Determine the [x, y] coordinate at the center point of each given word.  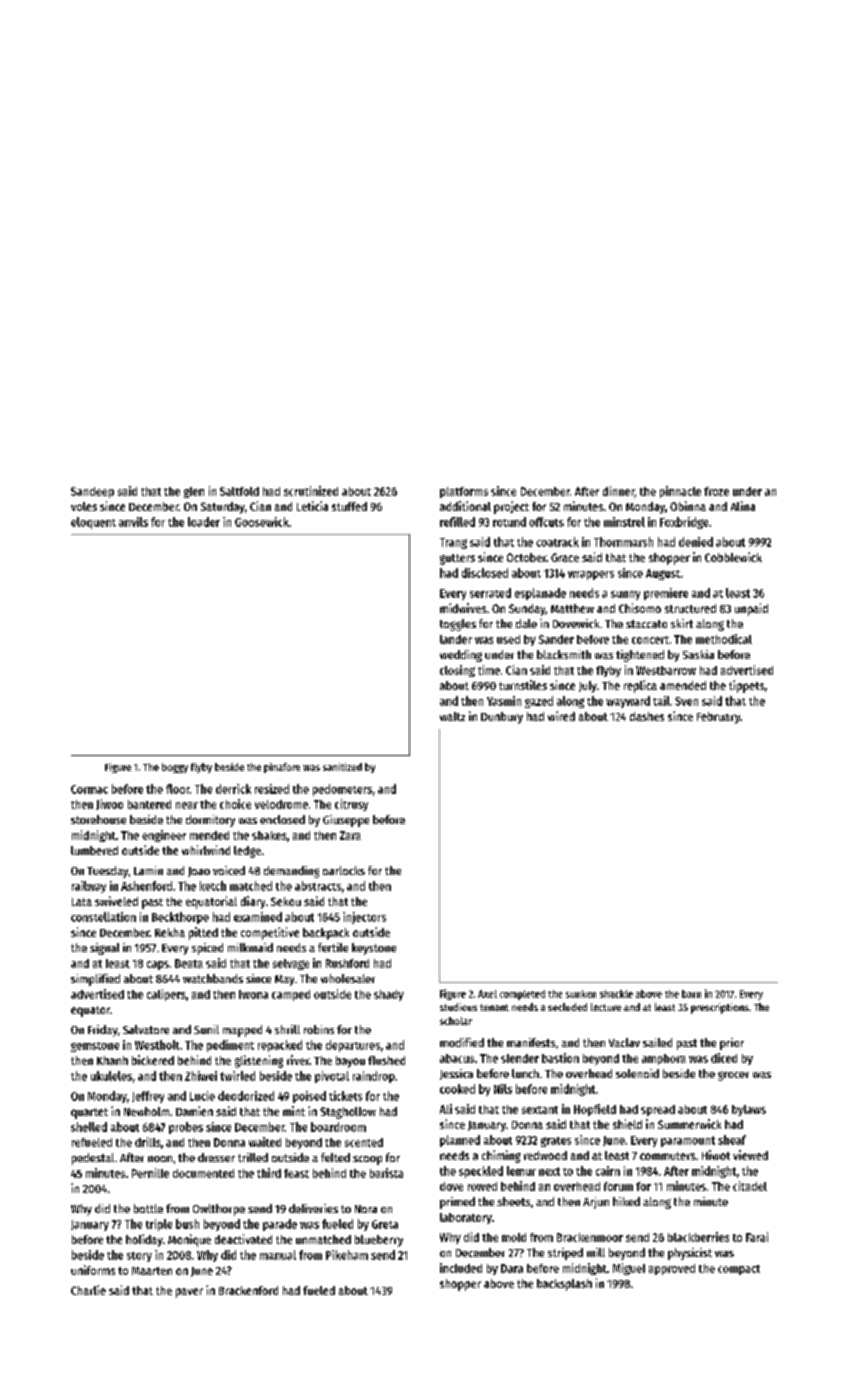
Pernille [150, 1173]
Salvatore [146, 1029]
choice [235, 804]
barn [691, 994]
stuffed [349, 506]
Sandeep [92, 492]
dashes [647, 716]
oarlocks [344, 870]
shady [389, 995]
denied [696, 542]
